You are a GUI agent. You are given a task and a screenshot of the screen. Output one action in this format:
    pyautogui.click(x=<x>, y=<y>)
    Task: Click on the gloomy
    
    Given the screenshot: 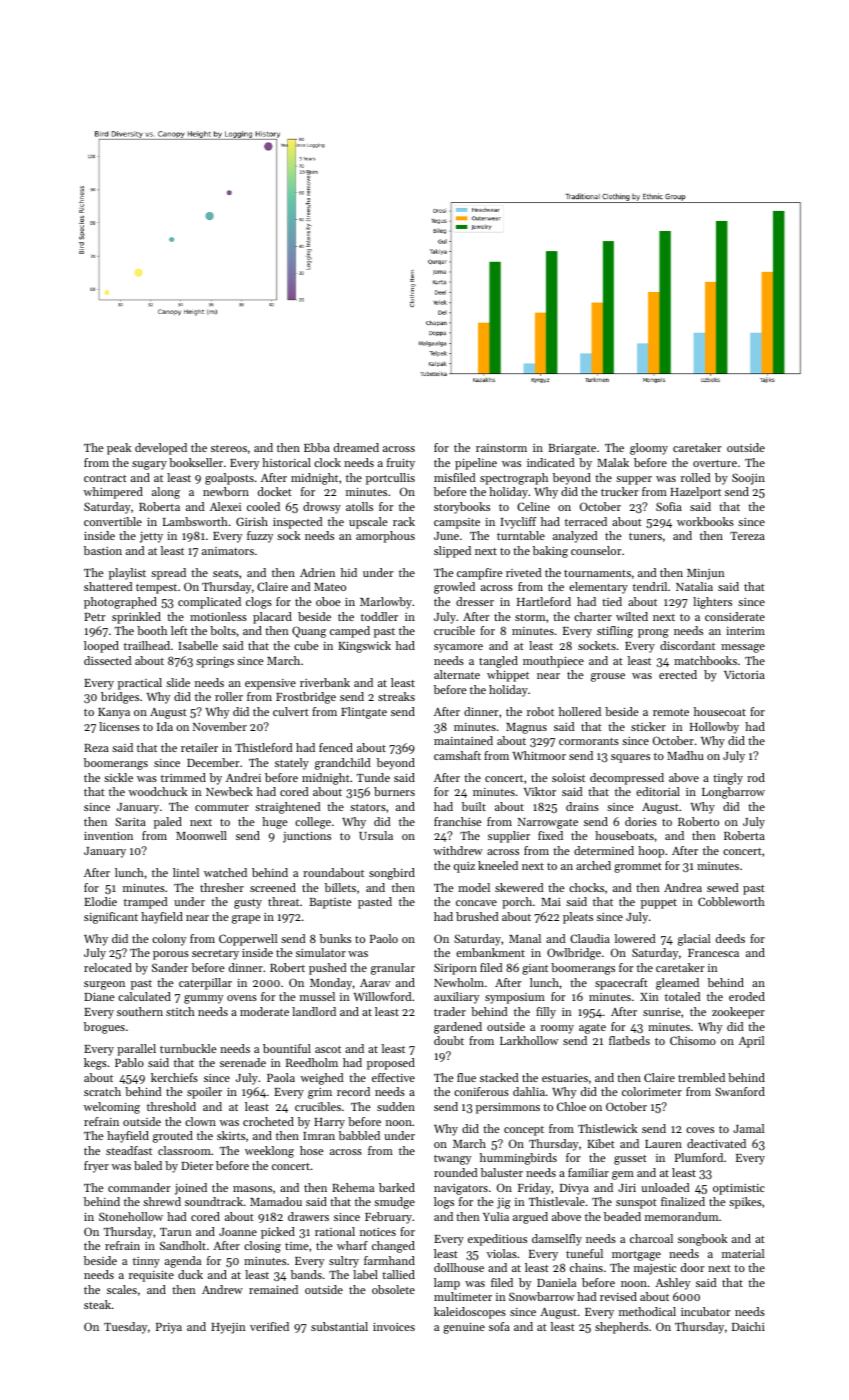 What is the action you would take?
    pyautogui.click(x=649, y=449)
